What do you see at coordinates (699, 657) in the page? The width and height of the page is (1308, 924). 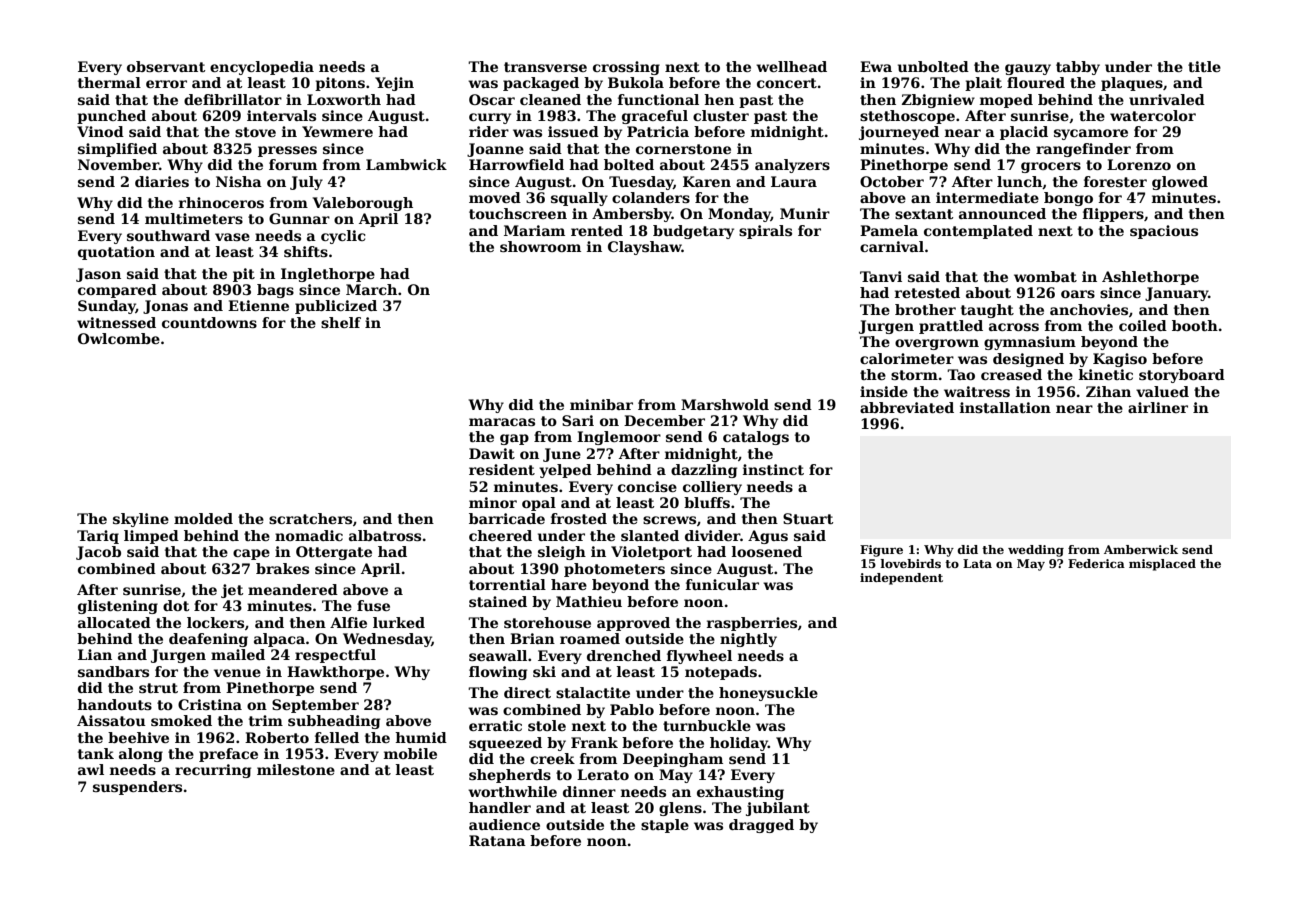 I see `flywheel` at bounding box center [699, 657].
